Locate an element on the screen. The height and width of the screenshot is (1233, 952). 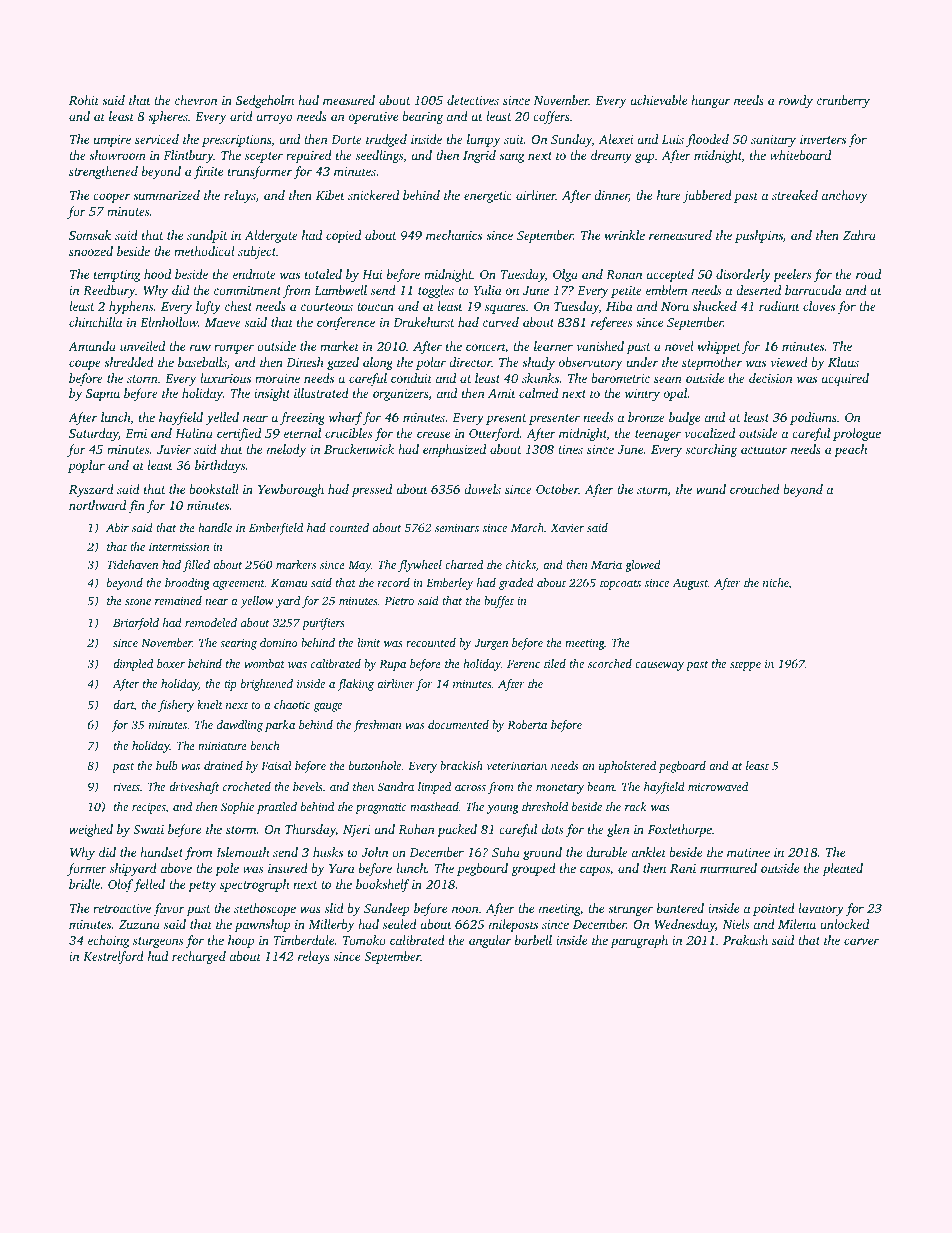
veterinarian is located at coordinates (516, 765).
